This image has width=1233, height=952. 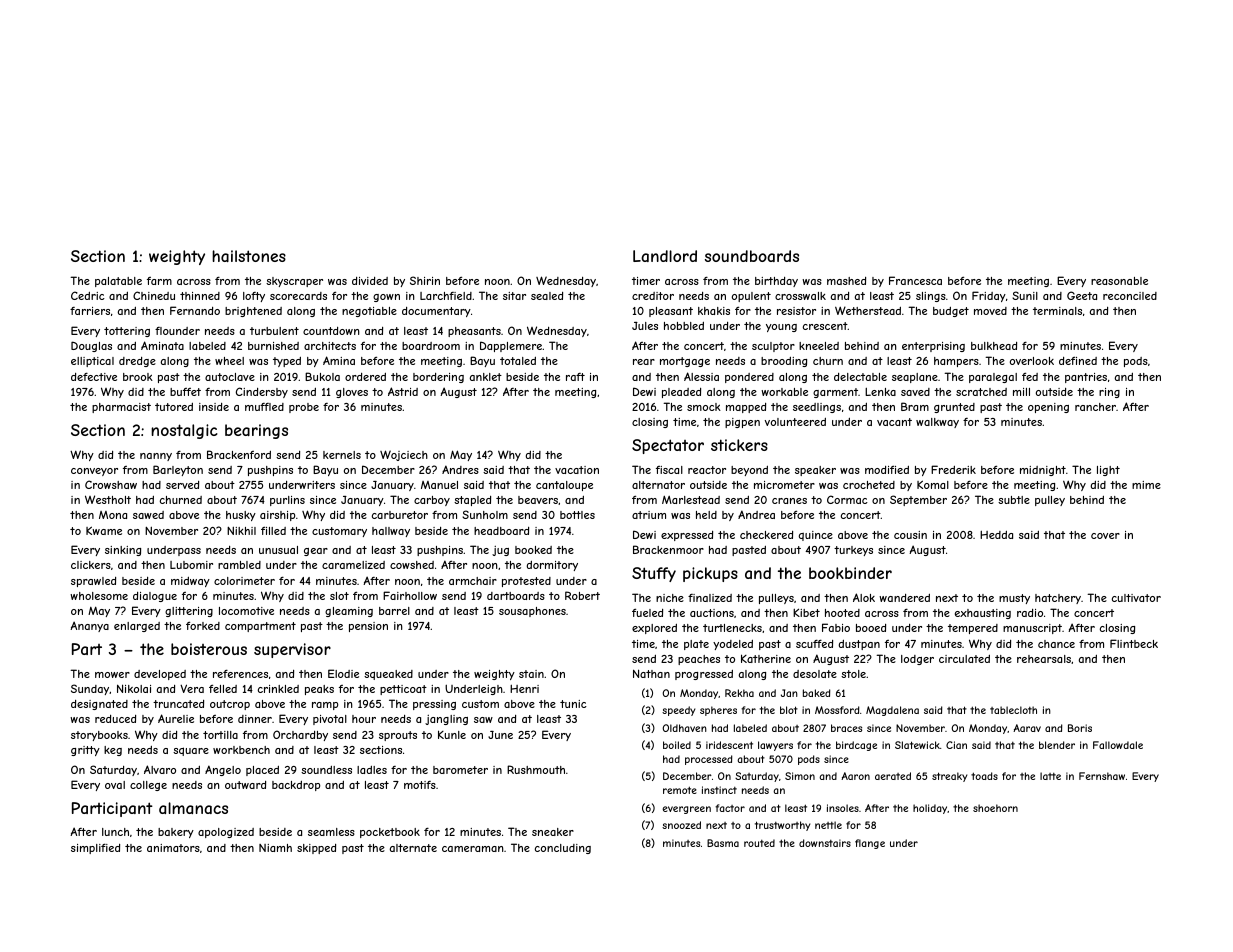 What do you see at coordinates (500, 735) in the image?
I see `June` at bounding box center [500, 735].
